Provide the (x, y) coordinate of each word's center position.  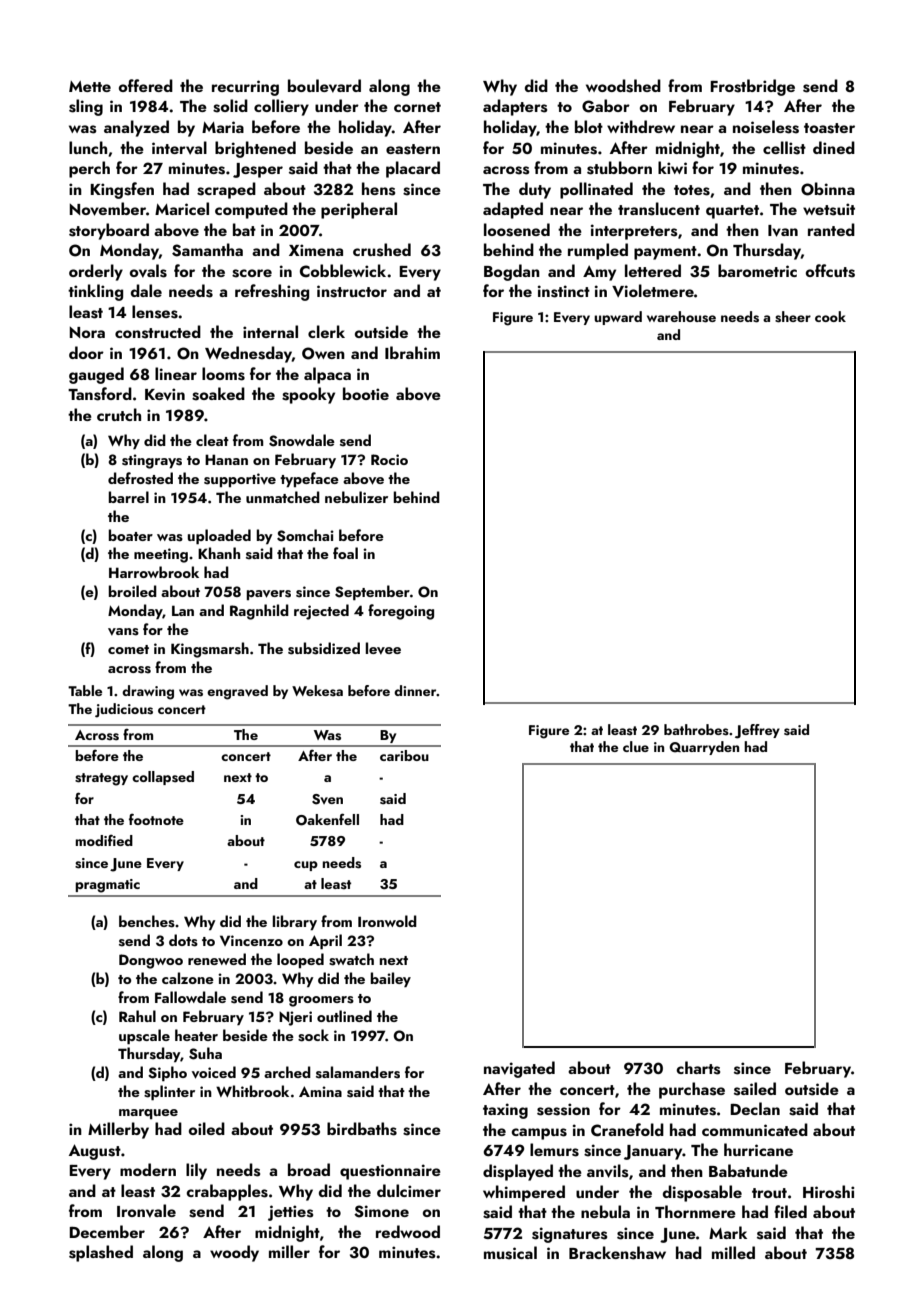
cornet (417, 107)
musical (510, 1253)
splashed (101, 1253)
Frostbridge (752, 87)
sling (86, 107)
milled (733, 1252)
